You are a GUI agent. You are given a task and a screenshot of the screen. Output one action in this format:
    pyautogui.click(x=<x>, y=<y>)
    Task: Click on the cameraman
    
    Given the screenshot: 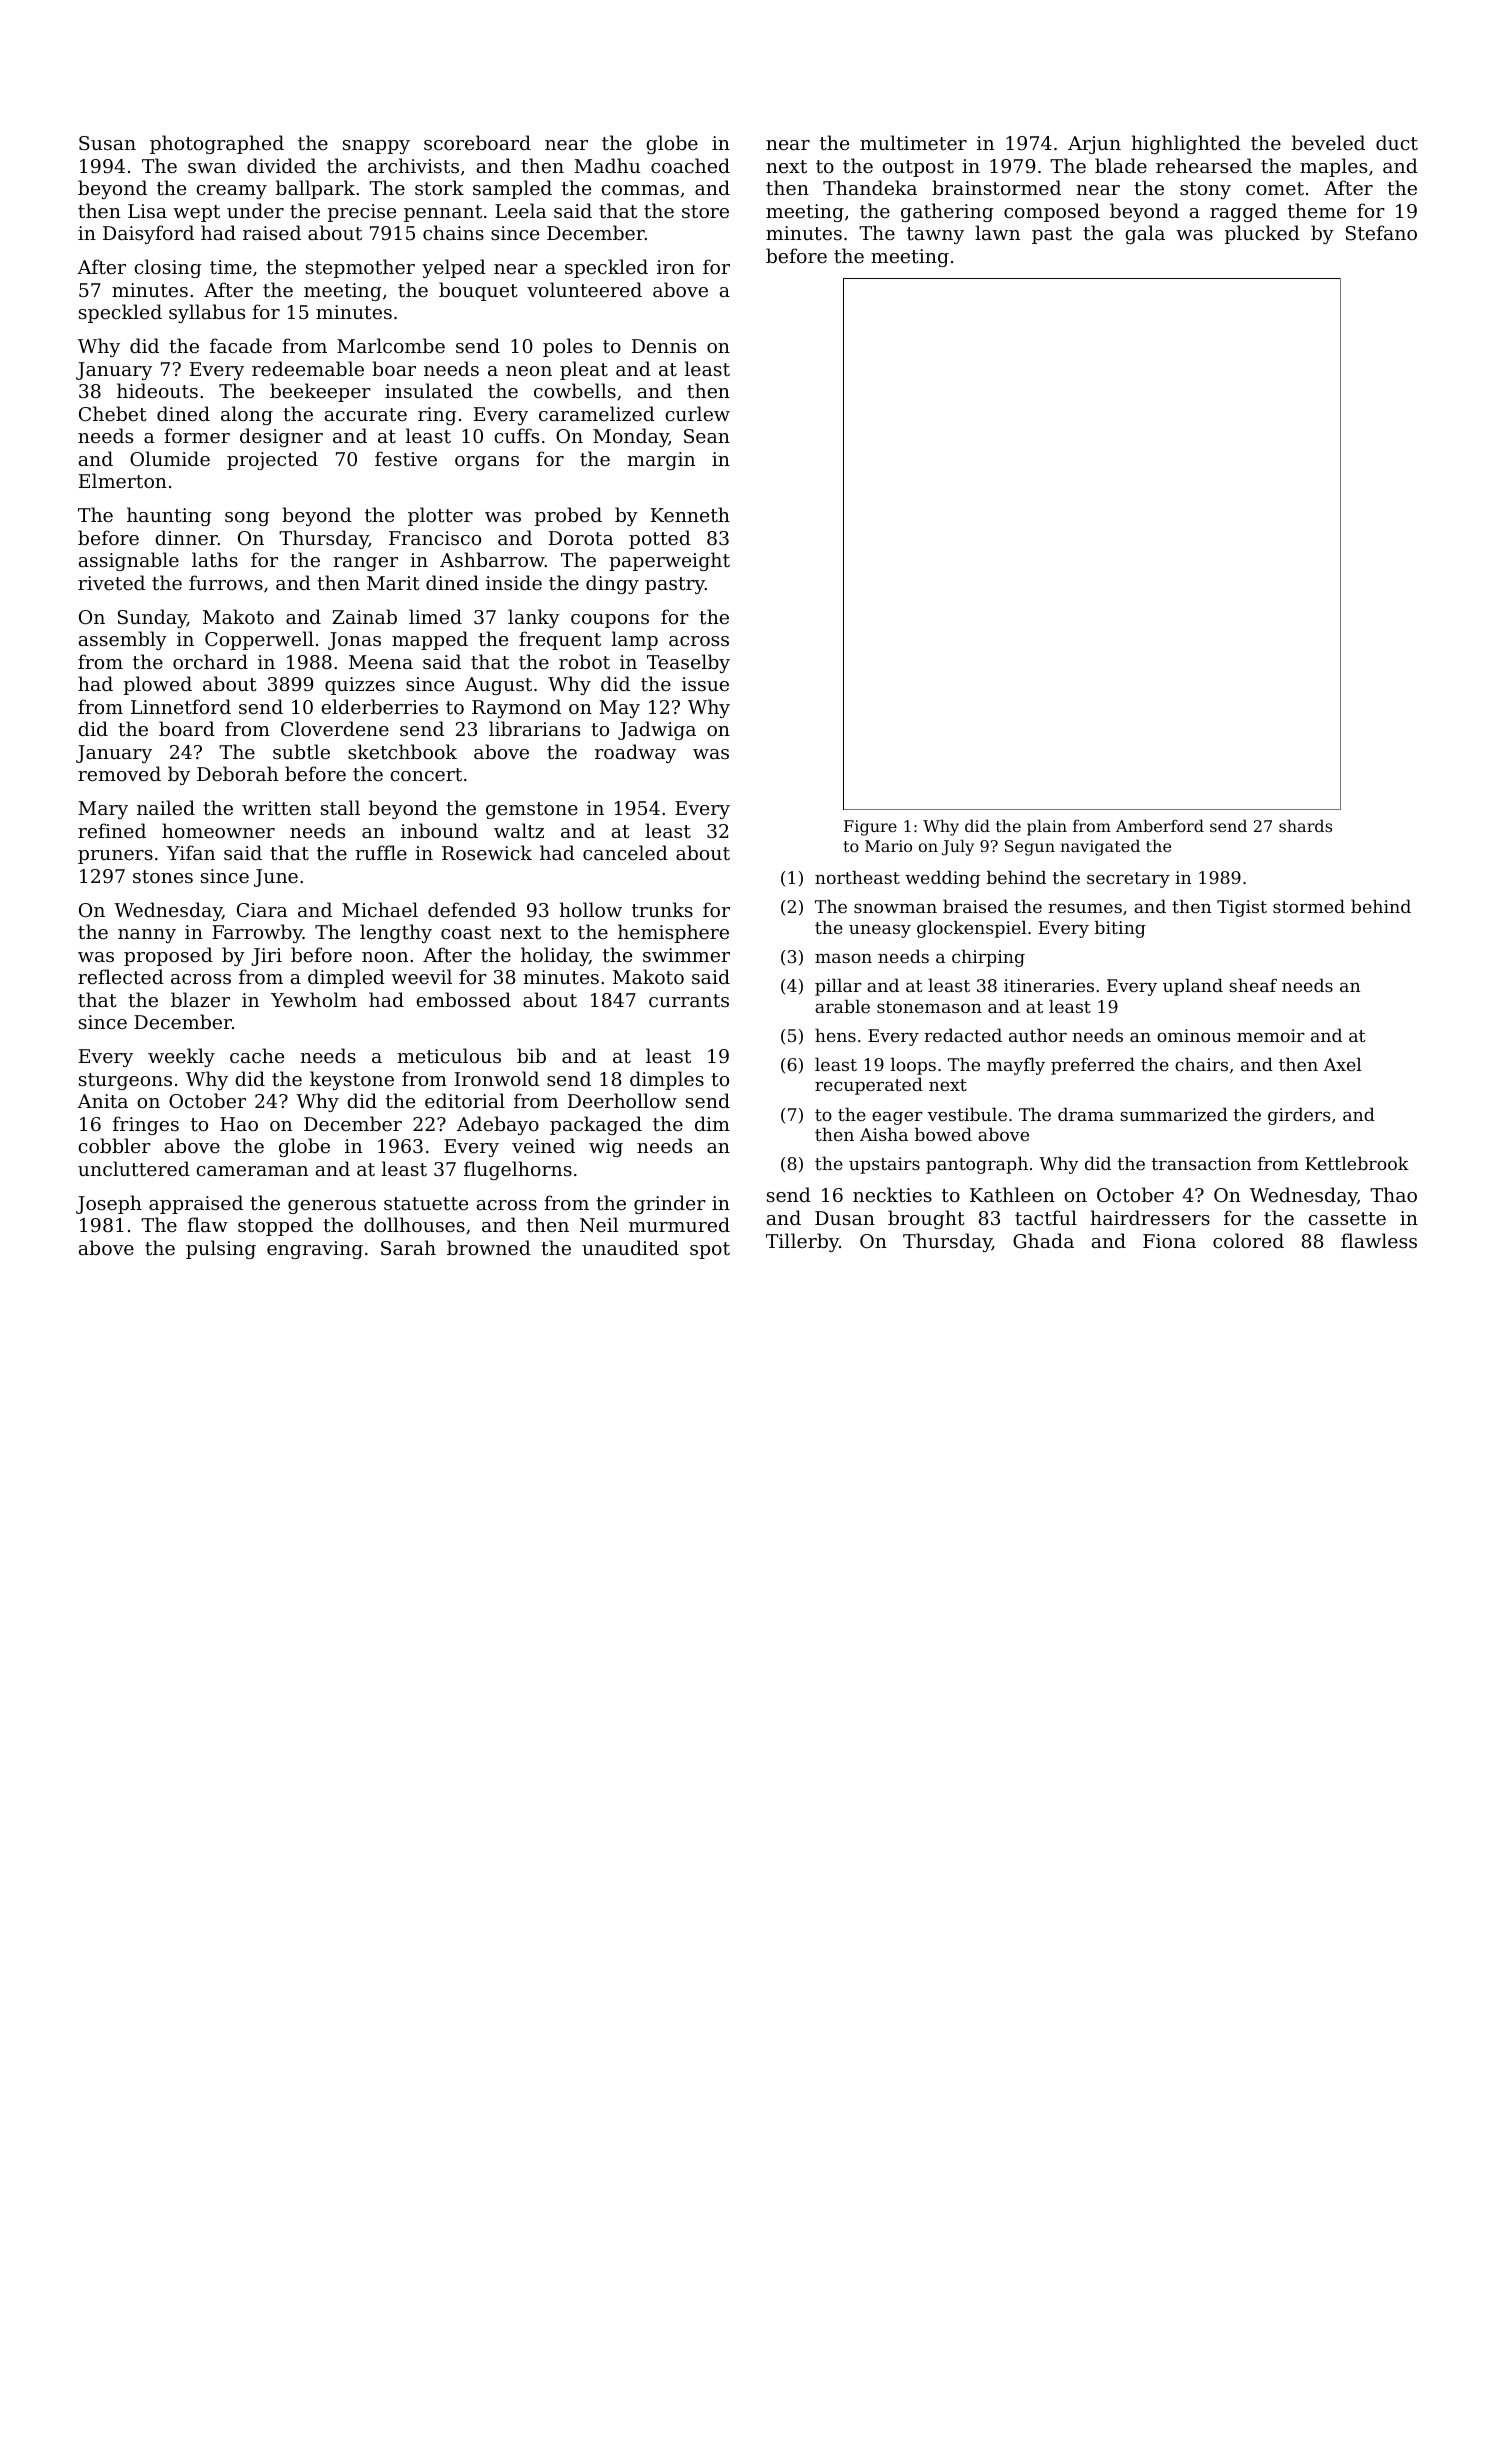 What is the action you would take?
    pyautogui.click(x=252, y=1171)
